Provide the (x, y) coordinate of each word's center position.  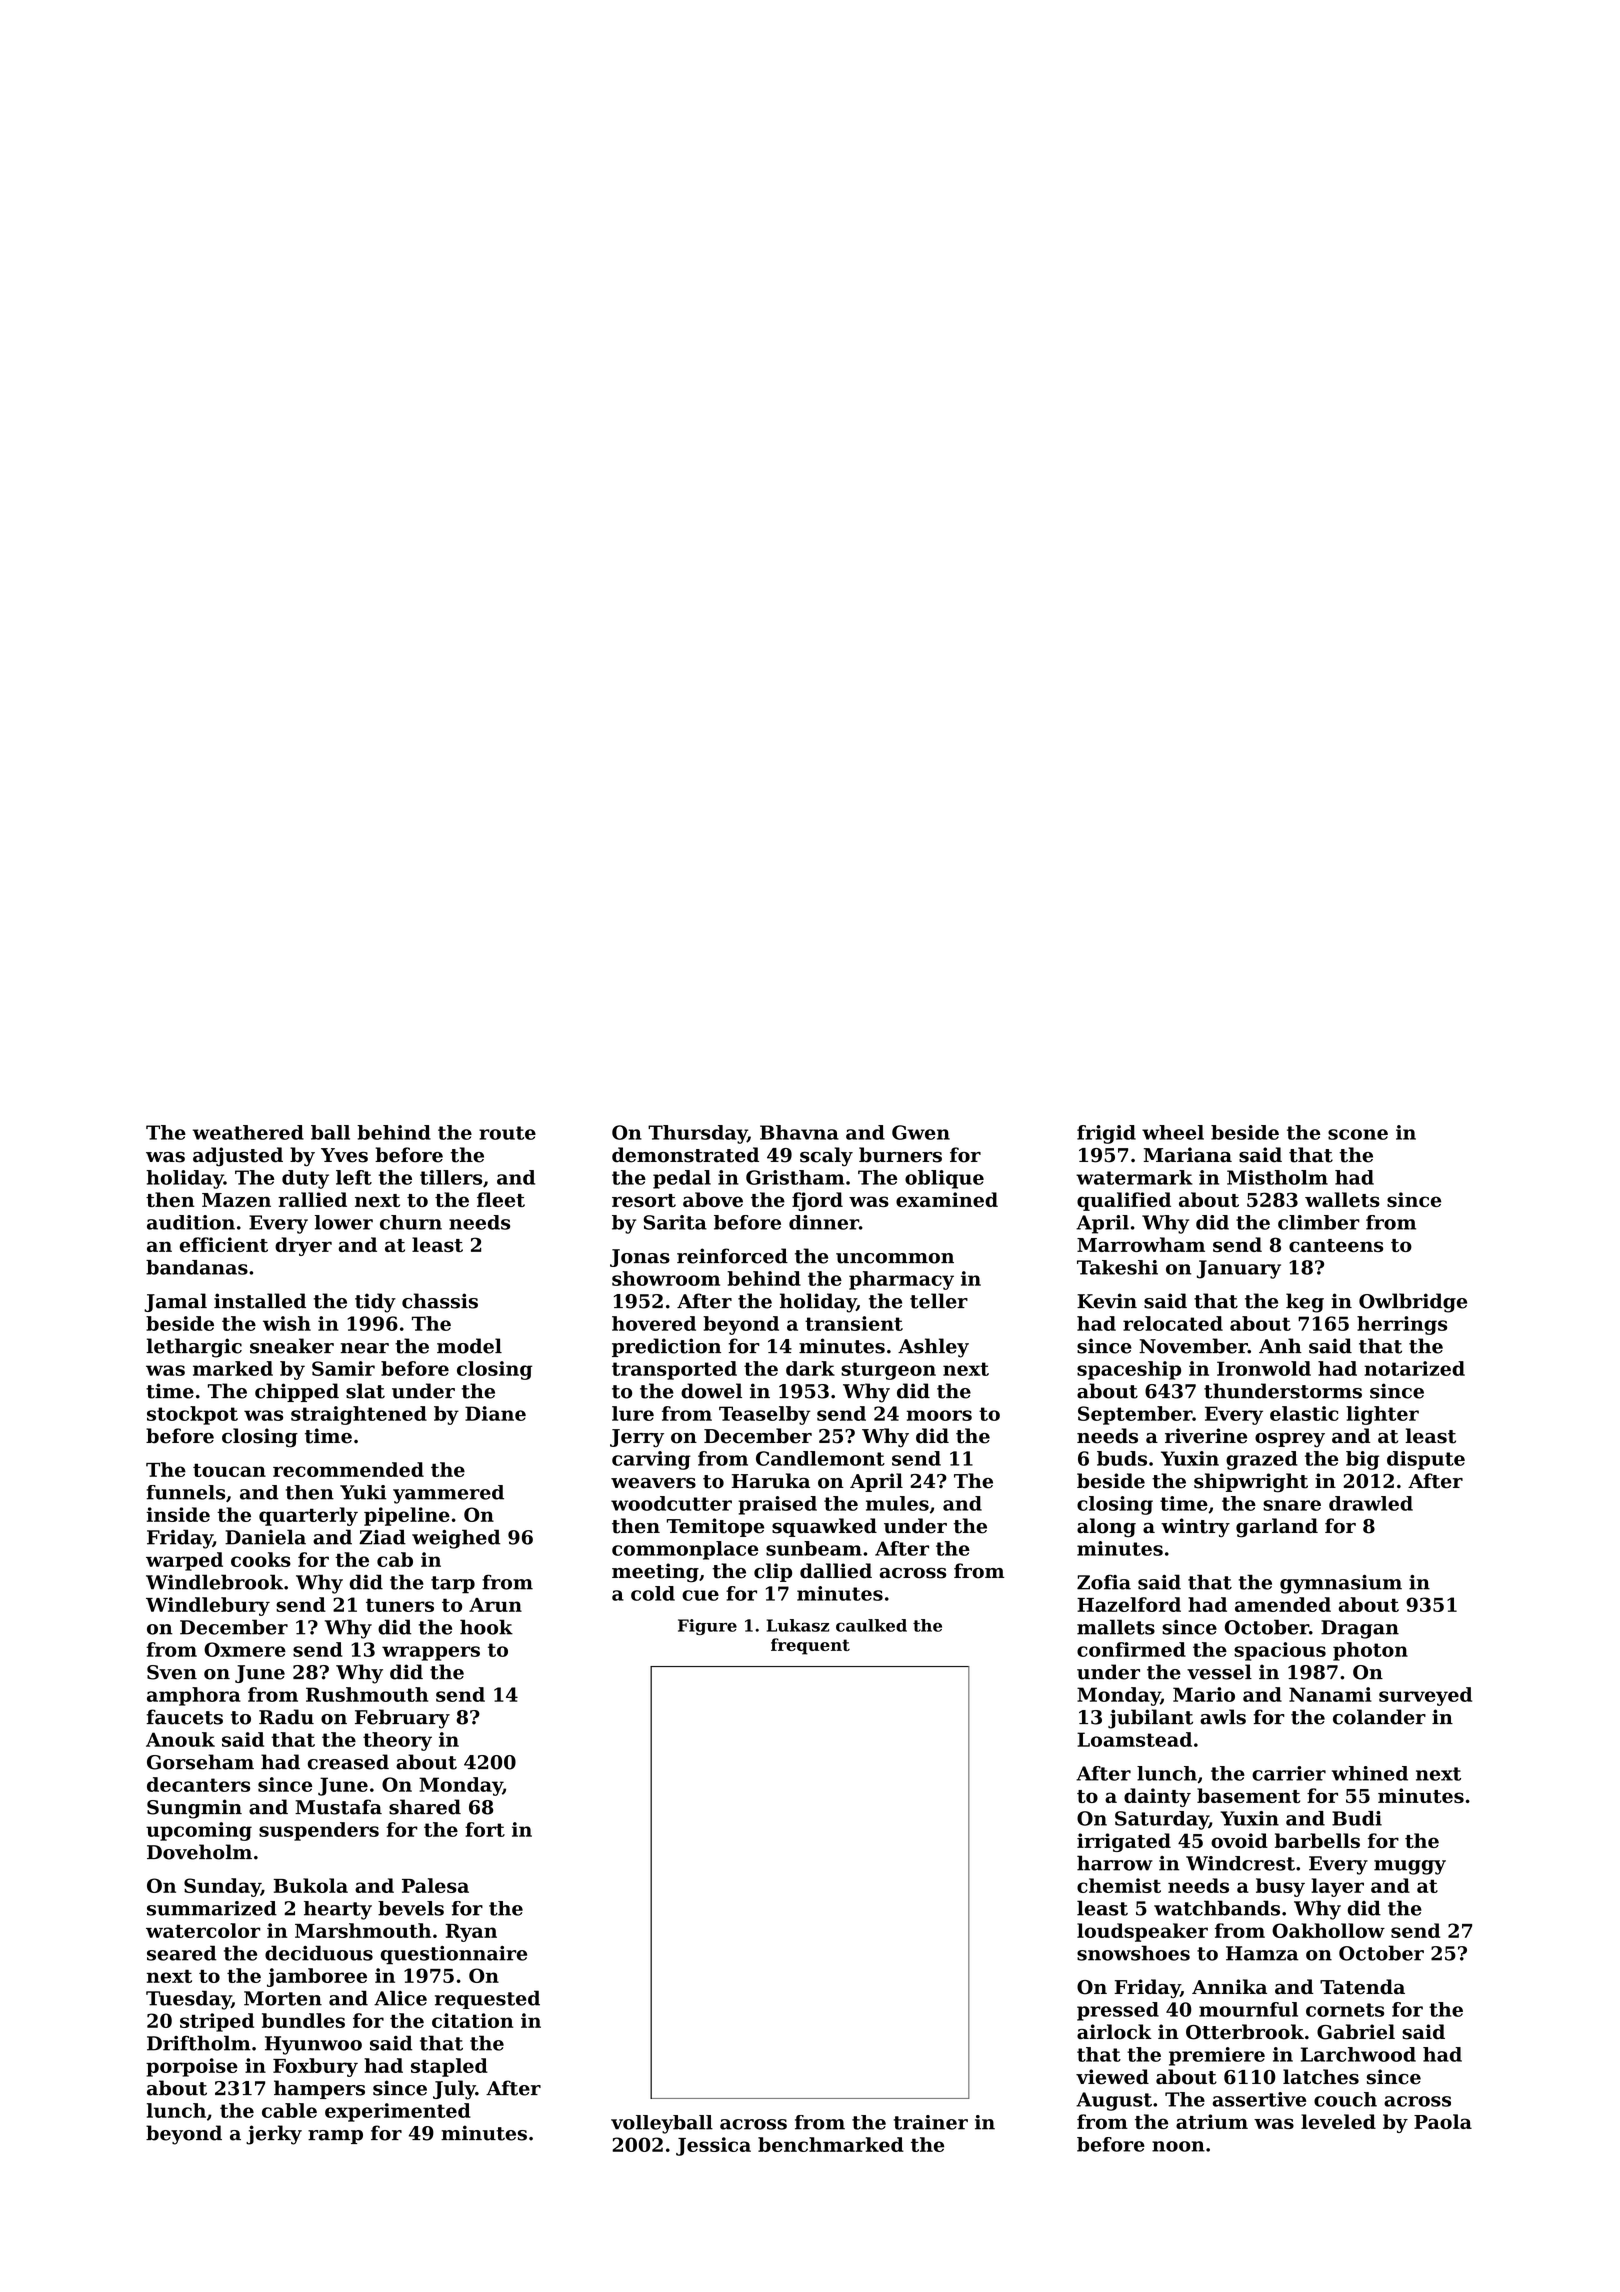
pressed (1118, 2011)
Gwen (921, 1132)
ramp (335, 2137)
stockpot (192, 1415)
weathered (248, 1132)
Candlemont (820, 1458)
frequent (810, 1646)
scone (1358, 1134)
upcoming (199, 1831)
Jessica (713, 2146)
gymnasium (1341, 1584)
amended (1283, 1604)
